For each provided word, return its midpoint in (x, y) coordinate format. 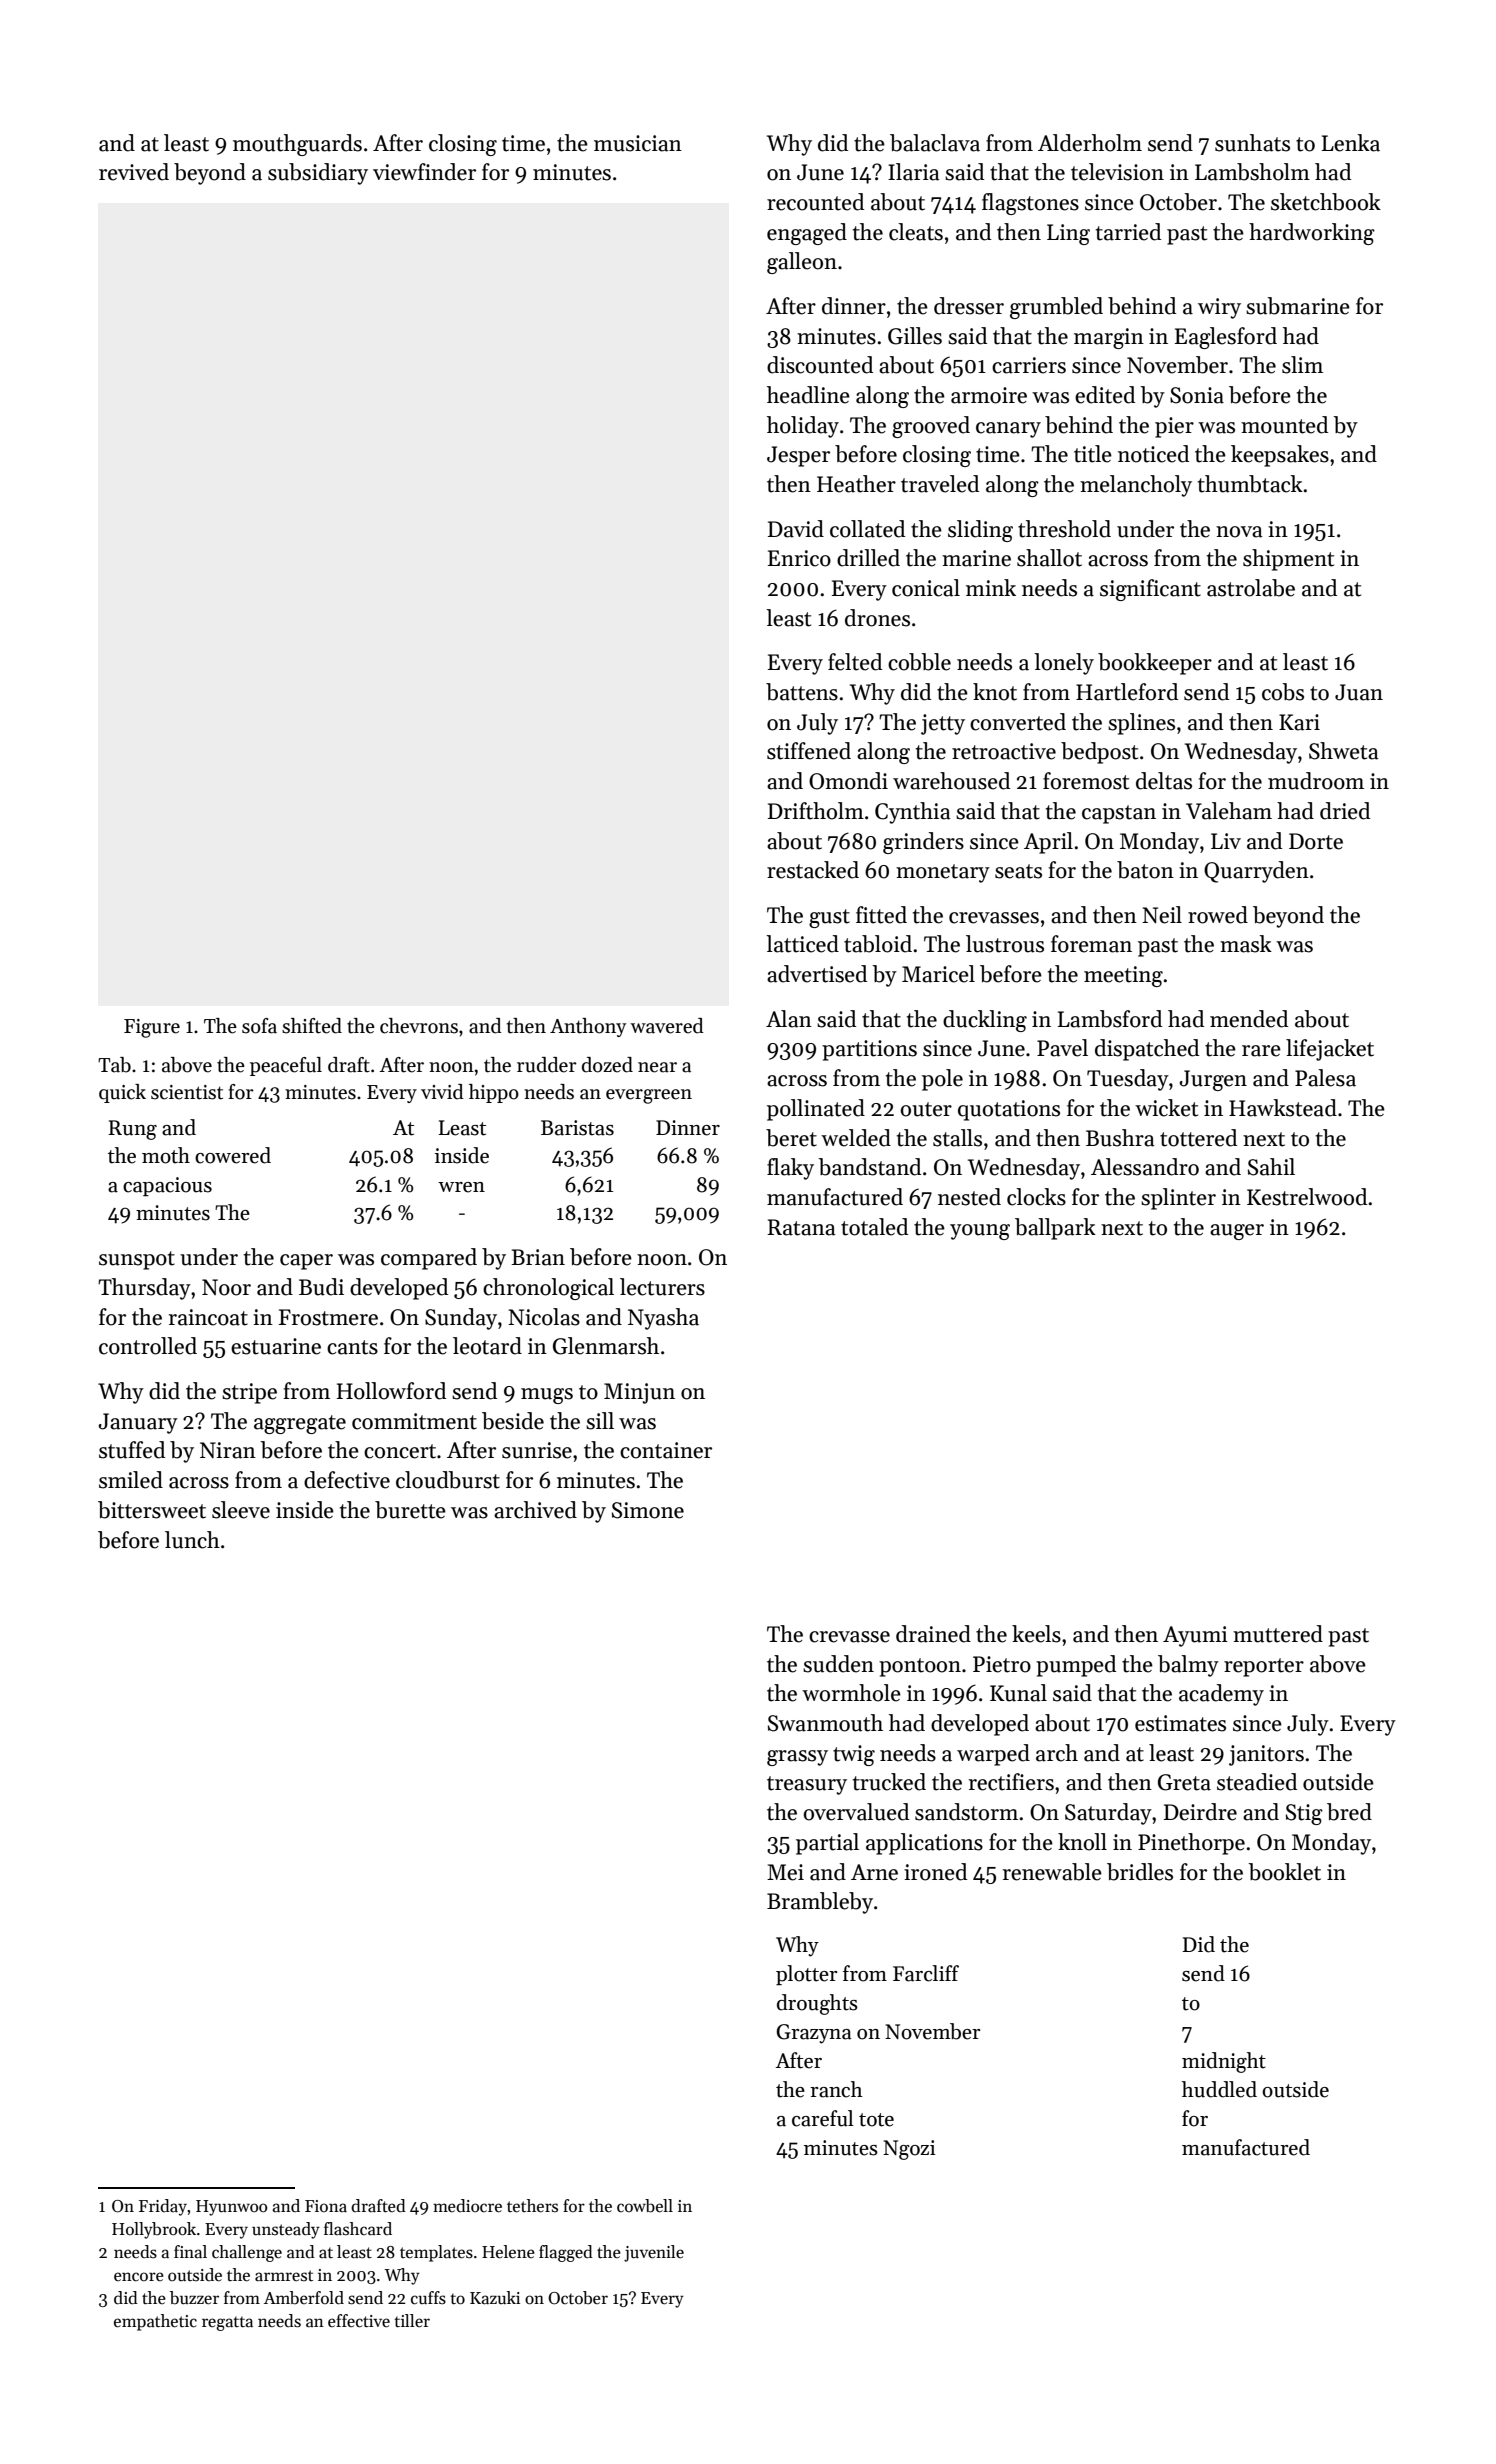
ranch (836, 2089)
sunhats (1252, 143)
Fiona (326, 2206)
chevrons (419, 1026)
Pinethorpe (1191, 1844)
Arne (874, 1872)
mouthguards (297, 145)
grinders (923, 843)
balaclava (935, 143)
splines (1141, 724)
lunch (192, 1540)
